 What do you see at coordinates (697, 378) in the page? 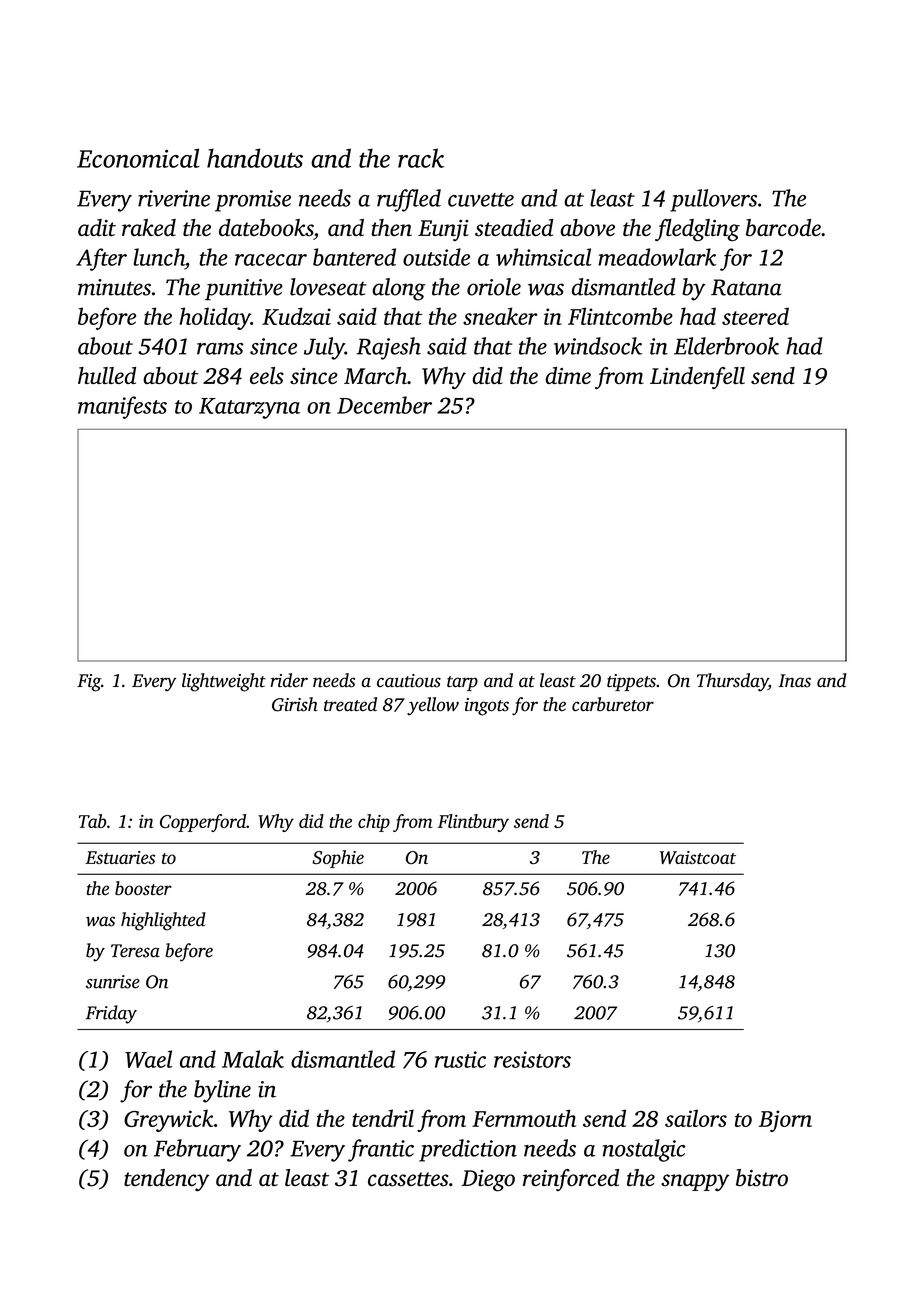
I see `Lindenfell` at bounding box center [697, 378].
